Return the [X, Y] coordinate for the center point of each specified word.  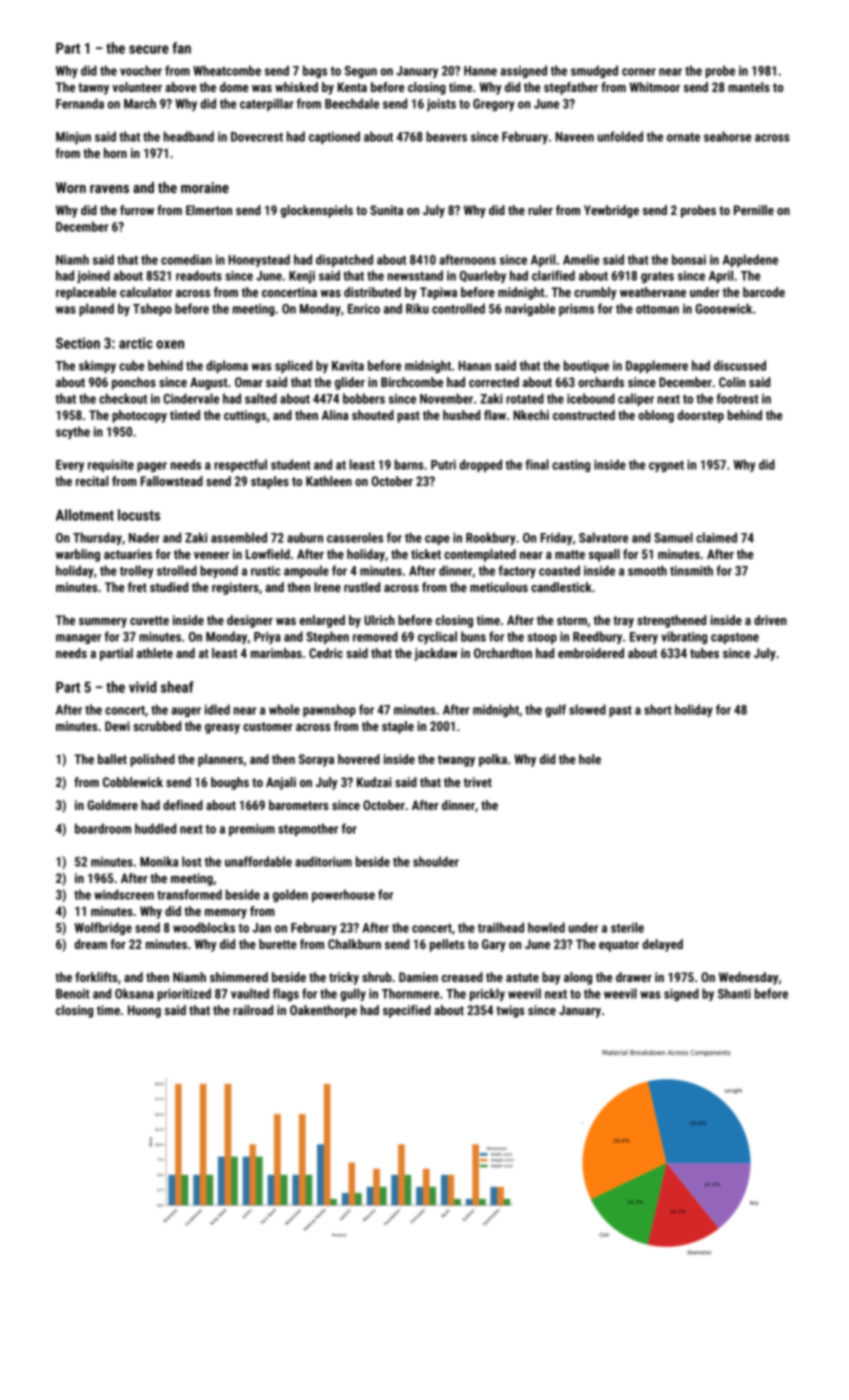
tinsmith [691, 570]
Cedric [326, 653]
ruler [540, 210]
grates [657, 277]
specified [407, 1011]
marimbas [276, 653]
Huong [144, 1011]
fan [181, 48]
